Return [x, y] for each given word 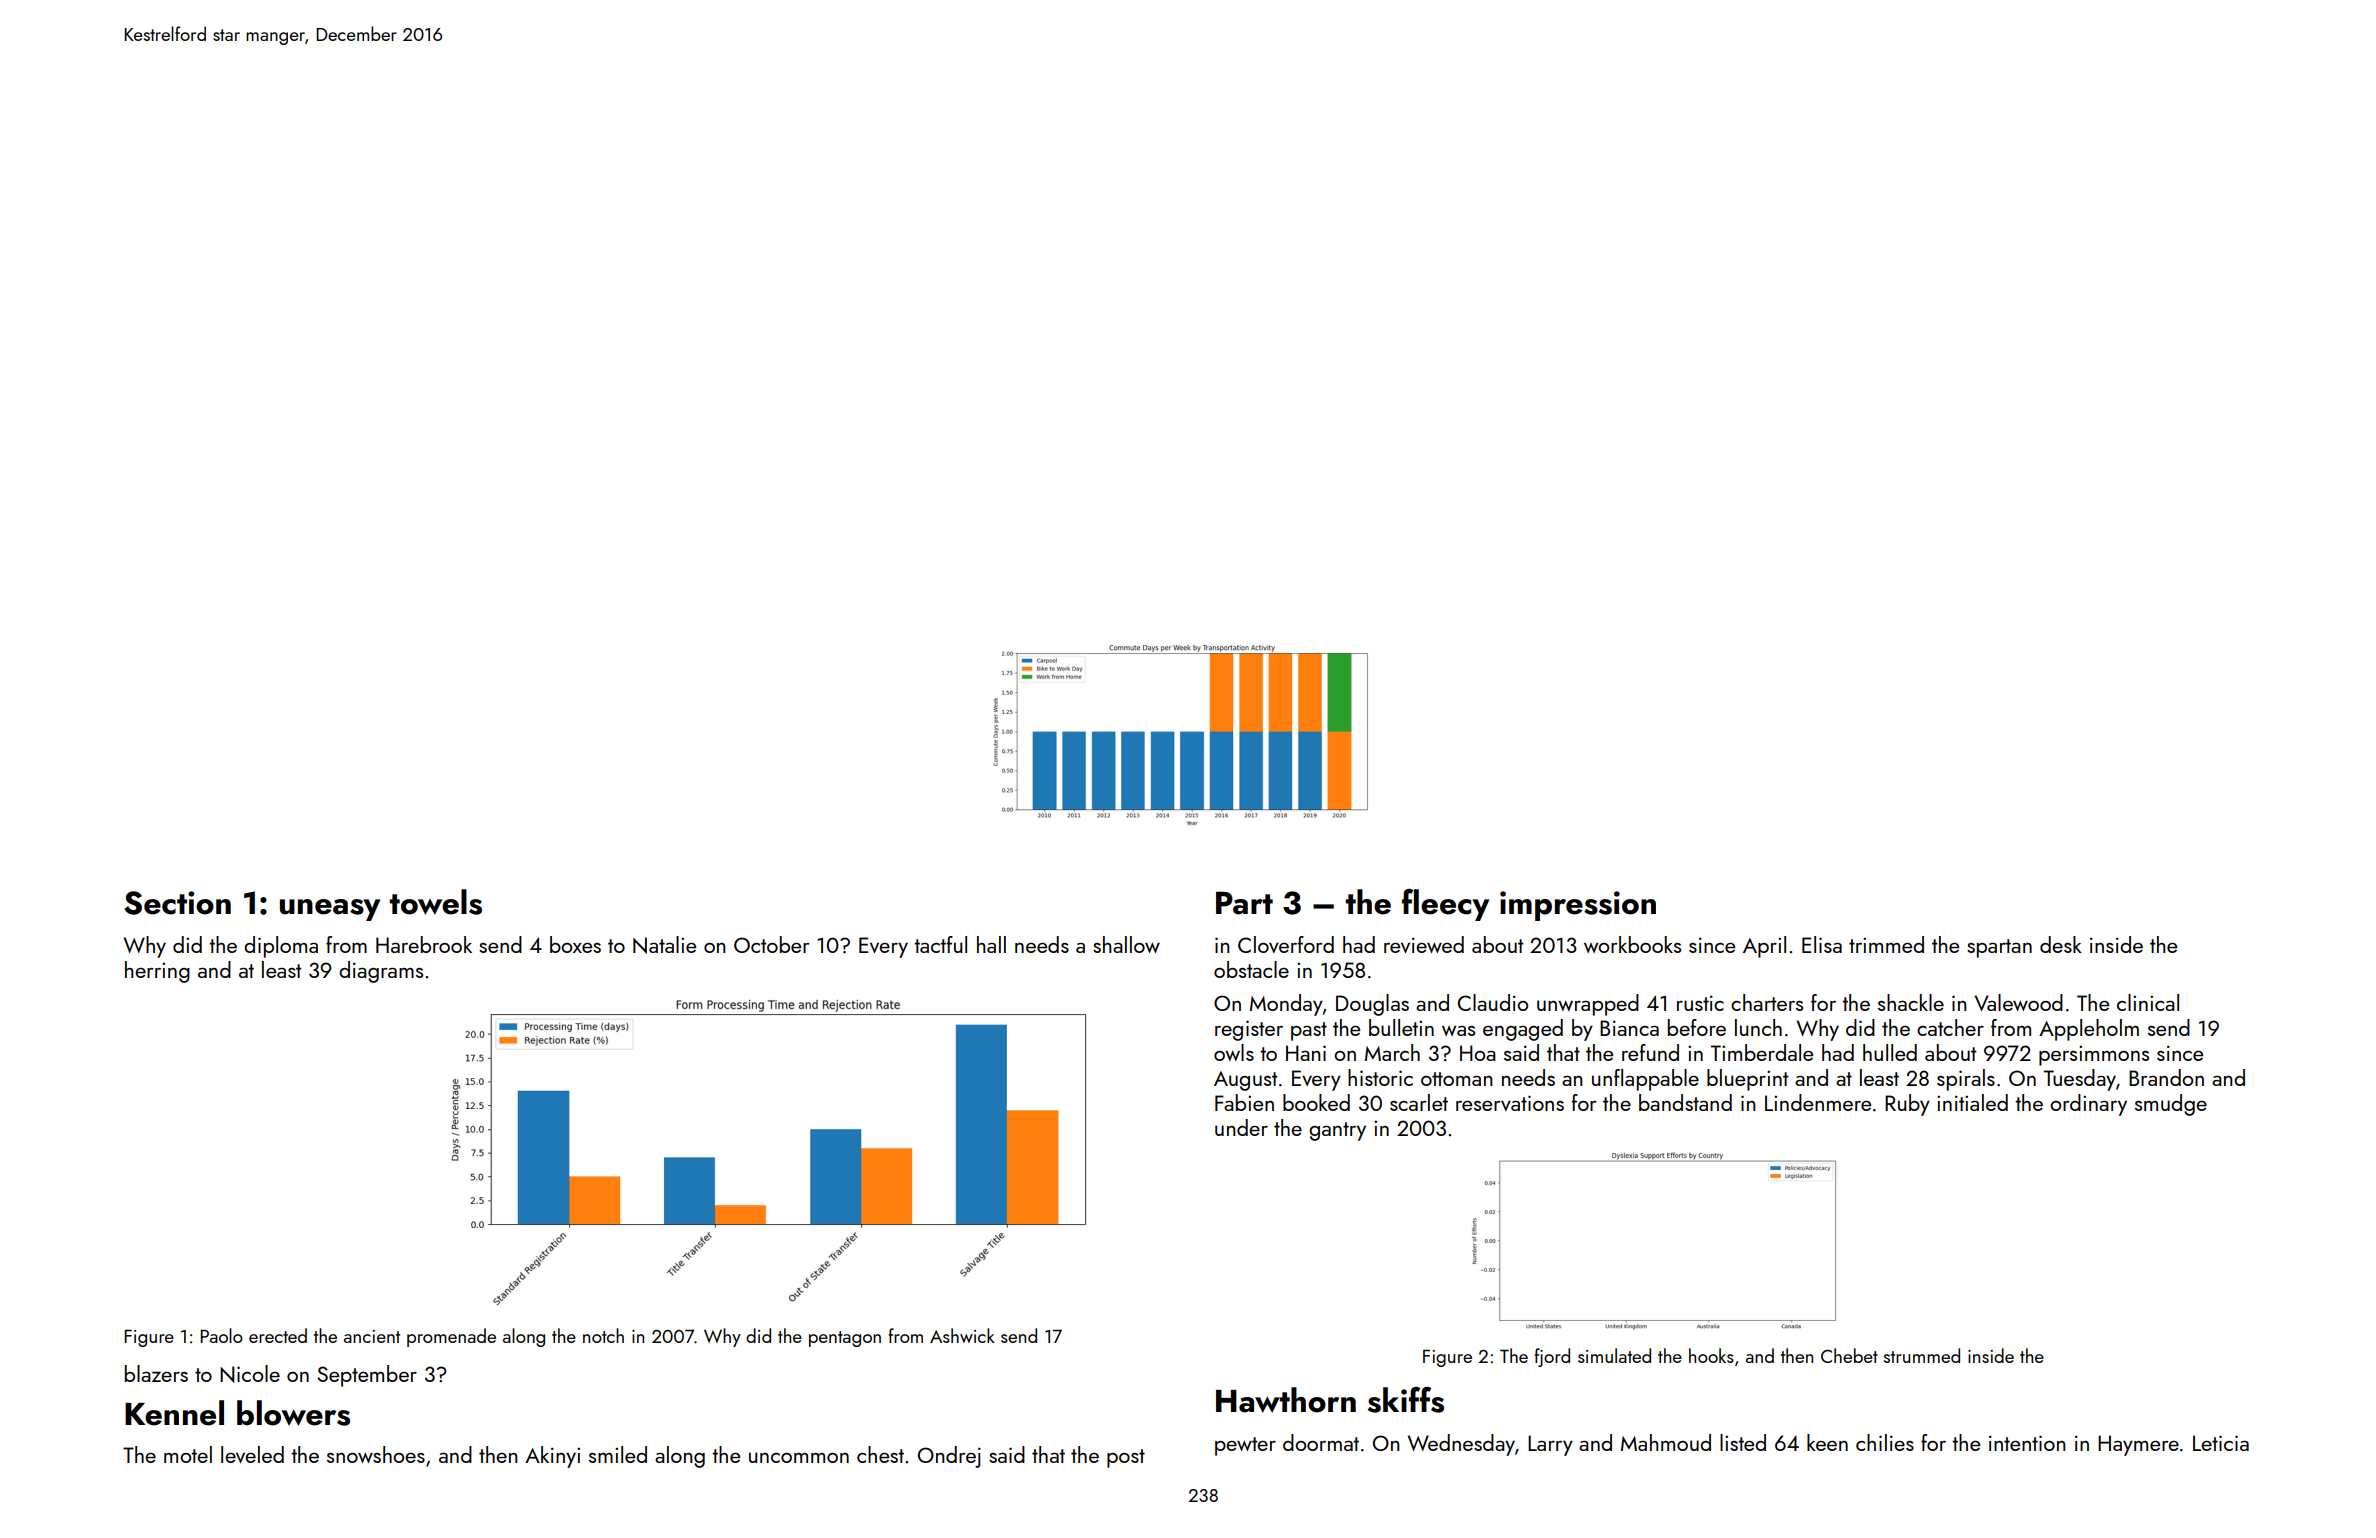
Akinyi [552, 1457]
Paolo [221, 1335]
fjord [1552, 1357]
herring [157, 972]
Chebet [1849, 1355]
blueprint [1747, 1080]
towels [435, 902]
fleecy [1445, 905]
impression [1578, 906]
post [1126, 1458]
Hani [1306, 1053]
